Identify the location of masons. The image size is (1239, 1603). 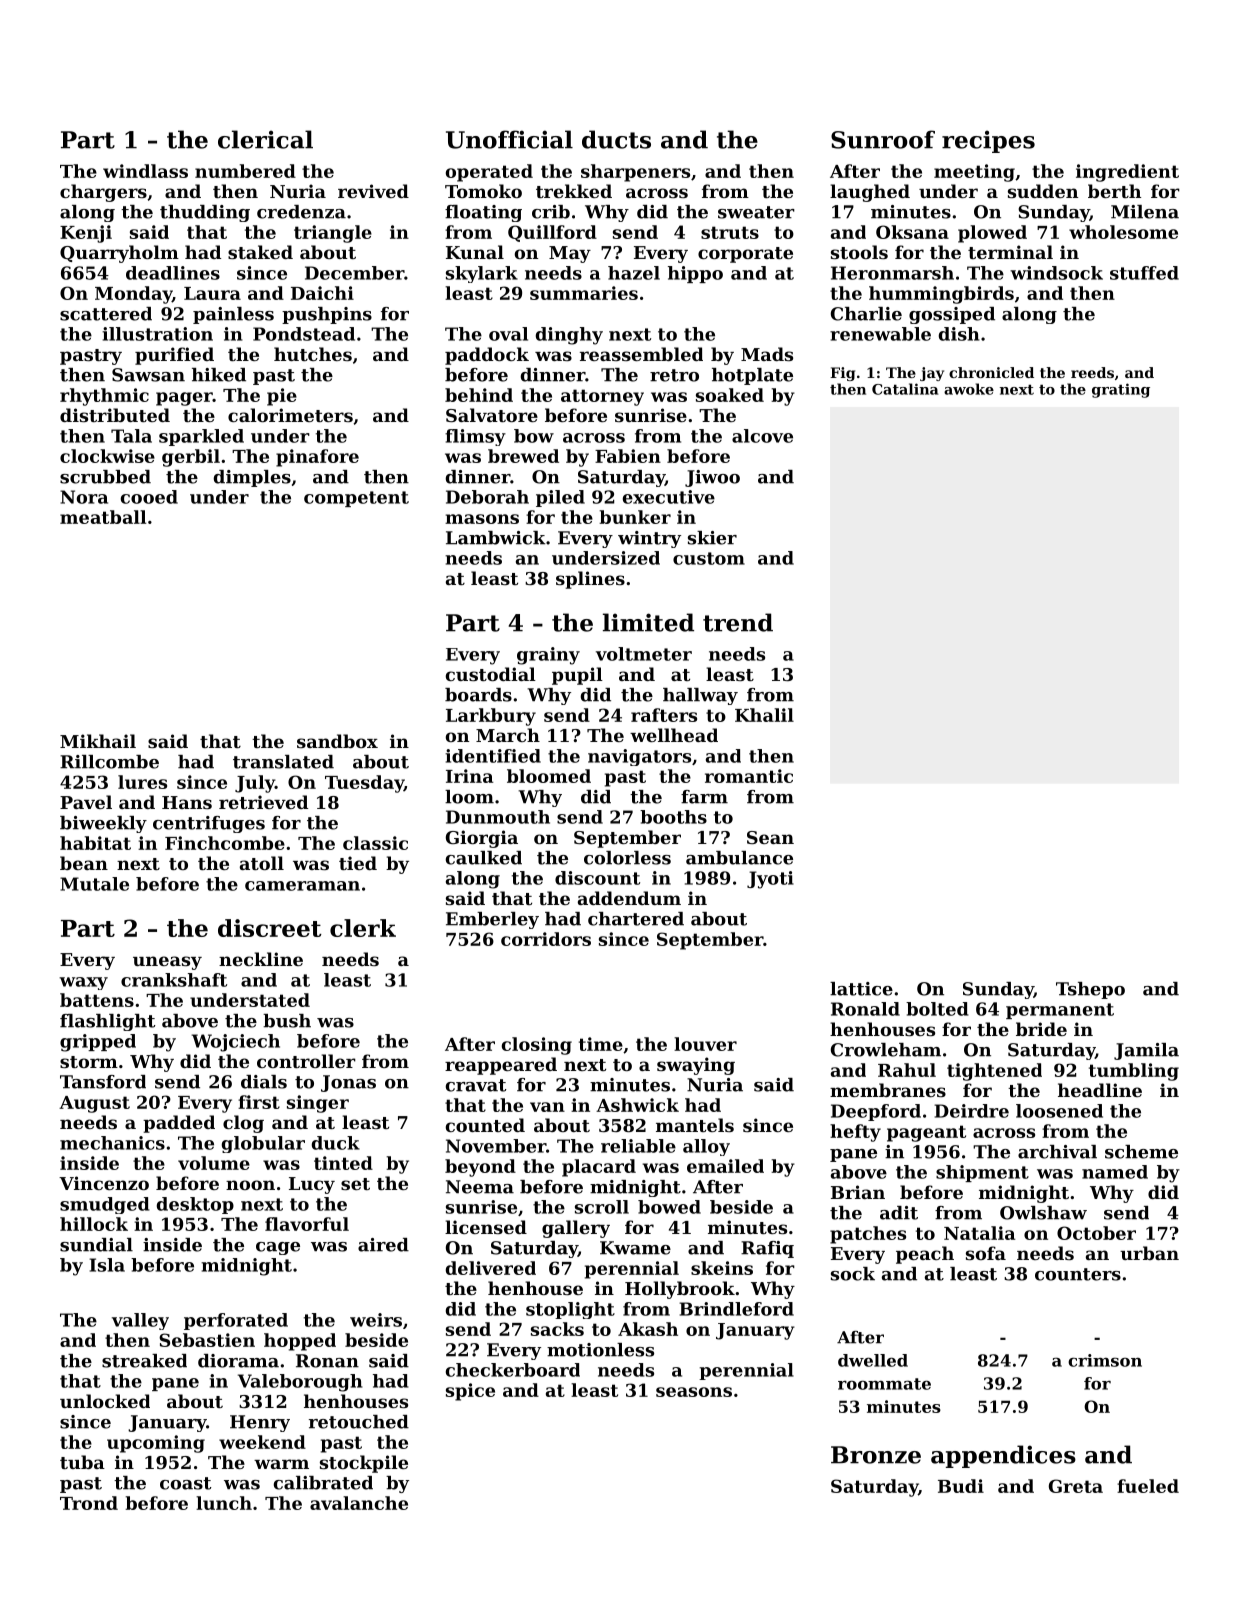
(482, 519).
